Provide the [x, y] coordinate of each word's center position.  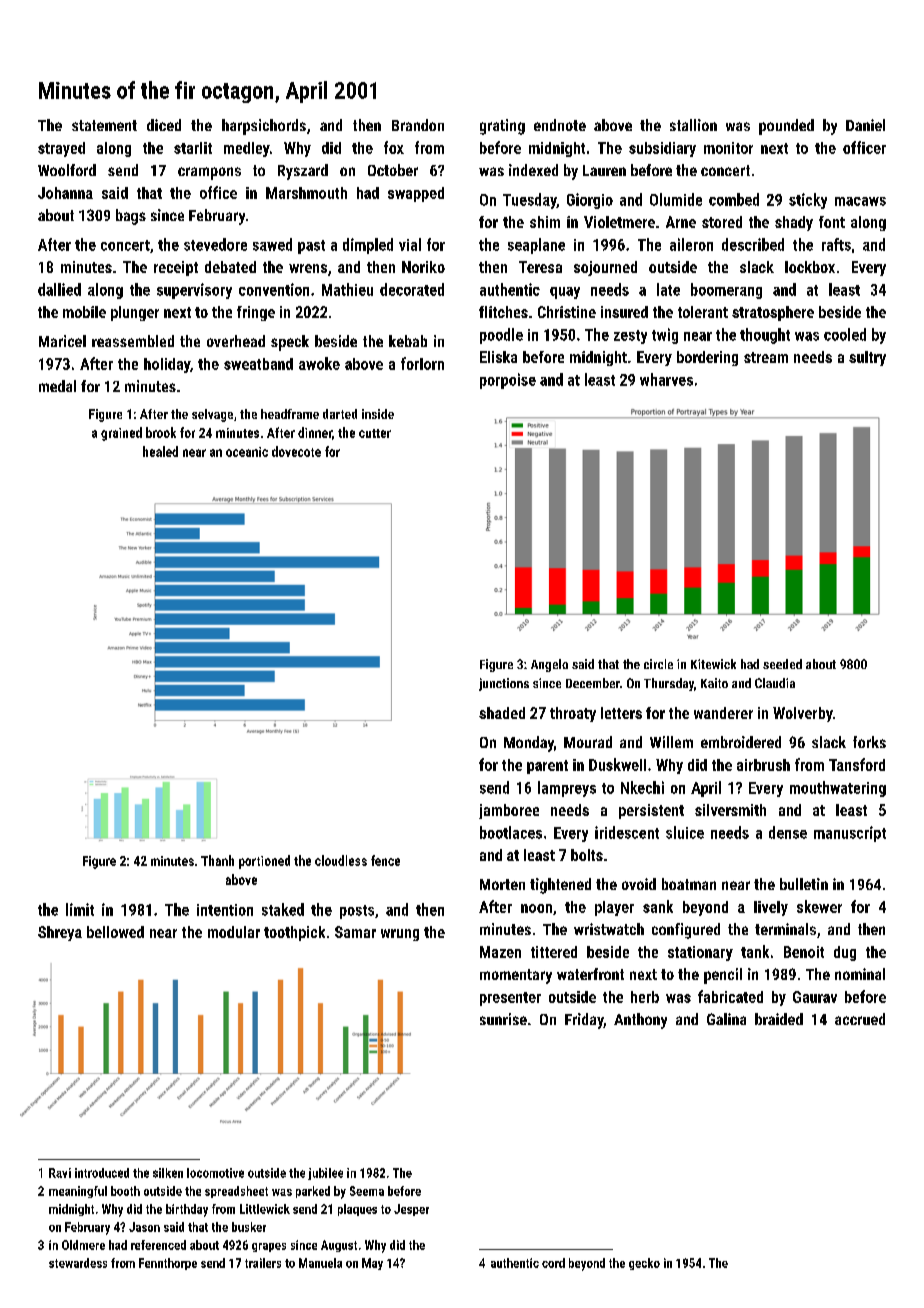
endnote [560, 125]
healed [160, 451]
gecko [644, 1264]
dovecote [296, 451]
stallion [693, 125]
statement [104, 125]
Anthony [640, 1021]
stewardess [78, 1263]
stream [766, 357]
